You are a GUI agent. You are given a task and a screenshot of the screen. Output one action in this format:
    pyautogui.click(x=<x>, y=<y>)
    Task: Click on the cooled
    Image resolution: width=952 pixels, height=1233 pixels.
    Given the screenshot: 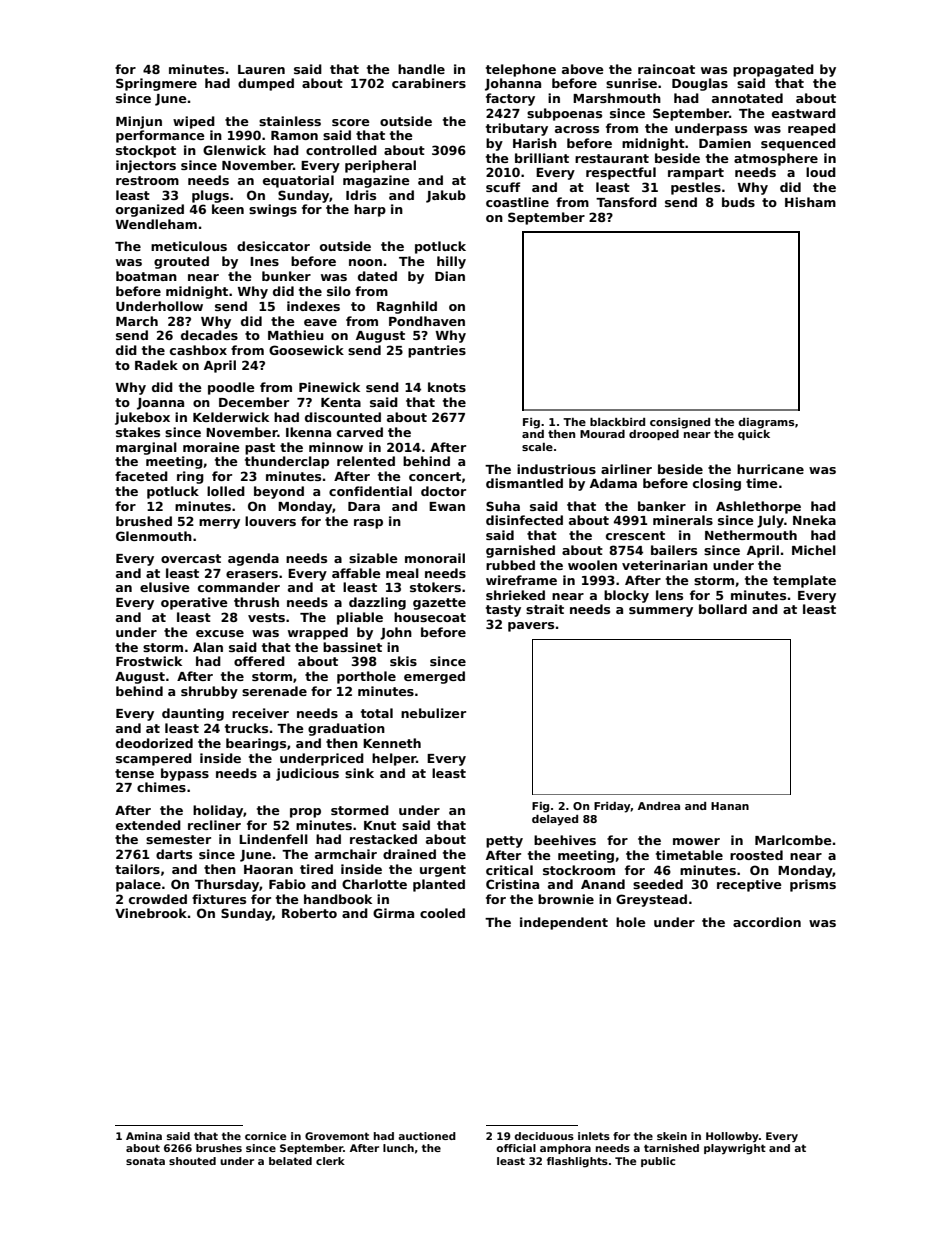 What is the action you would take?
    pyautogui.click(x=442, y=913)
